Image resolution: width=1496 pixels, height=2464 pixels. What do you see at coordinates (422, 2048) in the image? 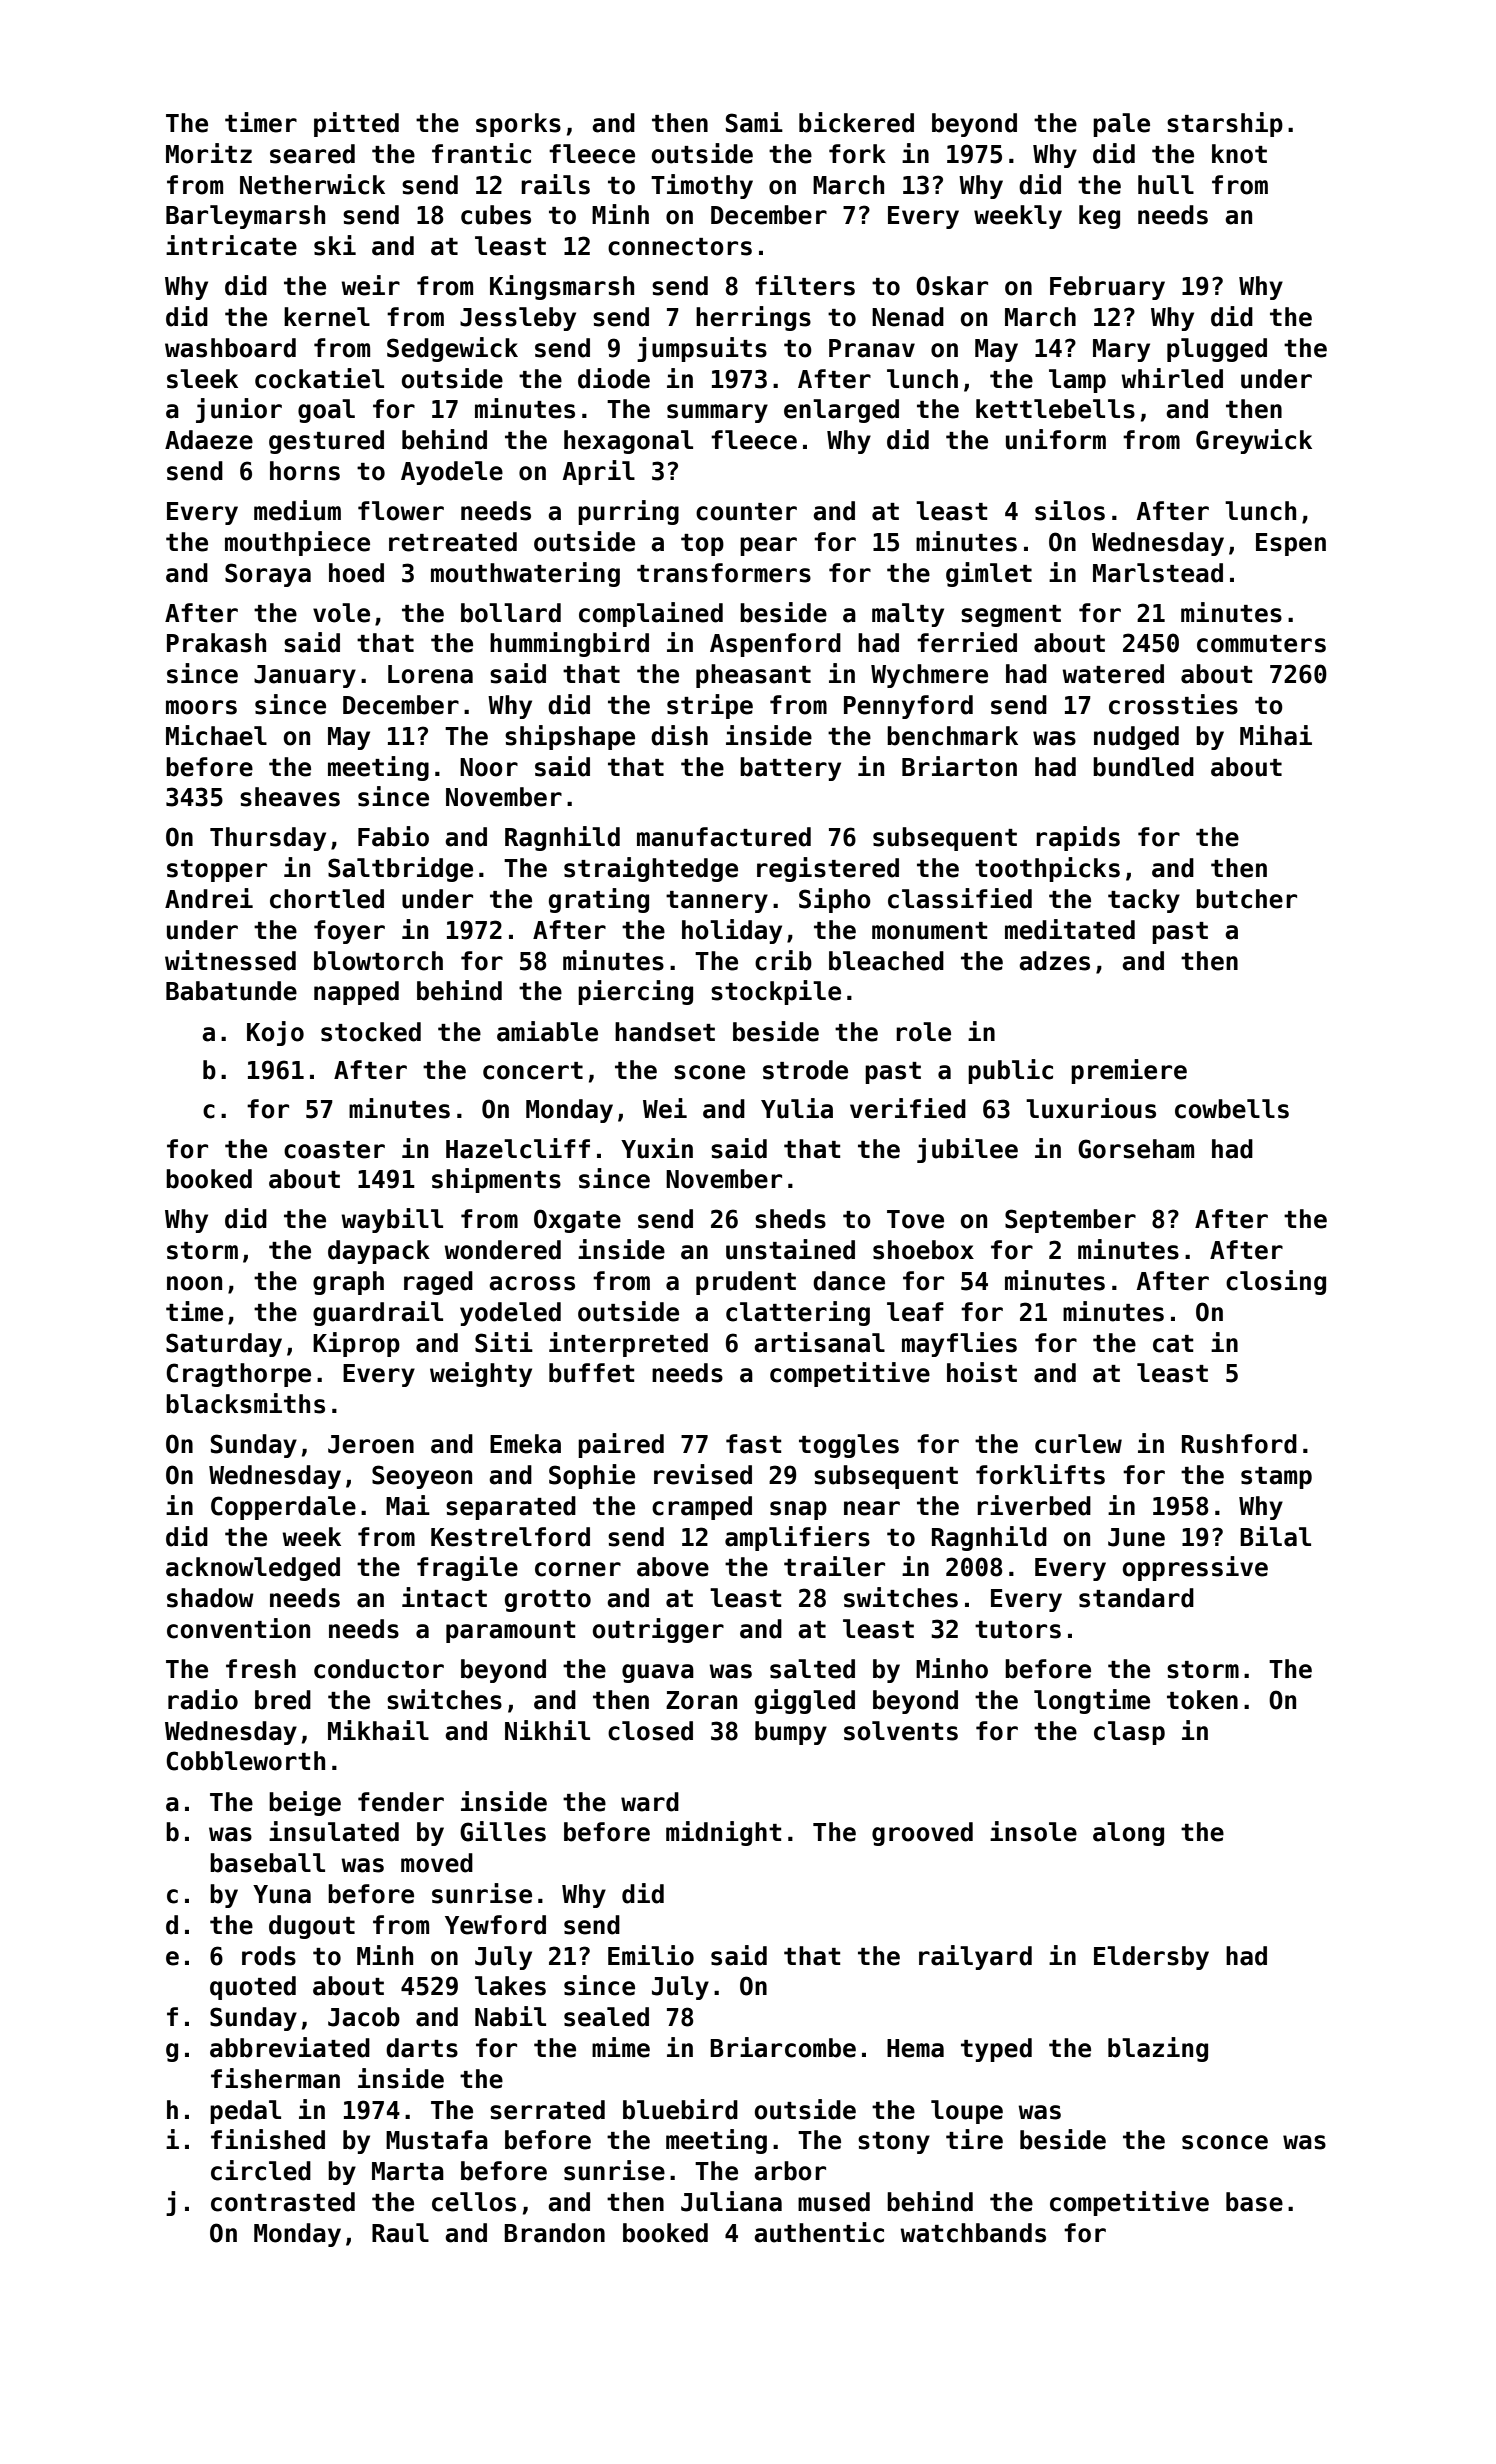
I see `darts` at bounding box center [422, 2048].
